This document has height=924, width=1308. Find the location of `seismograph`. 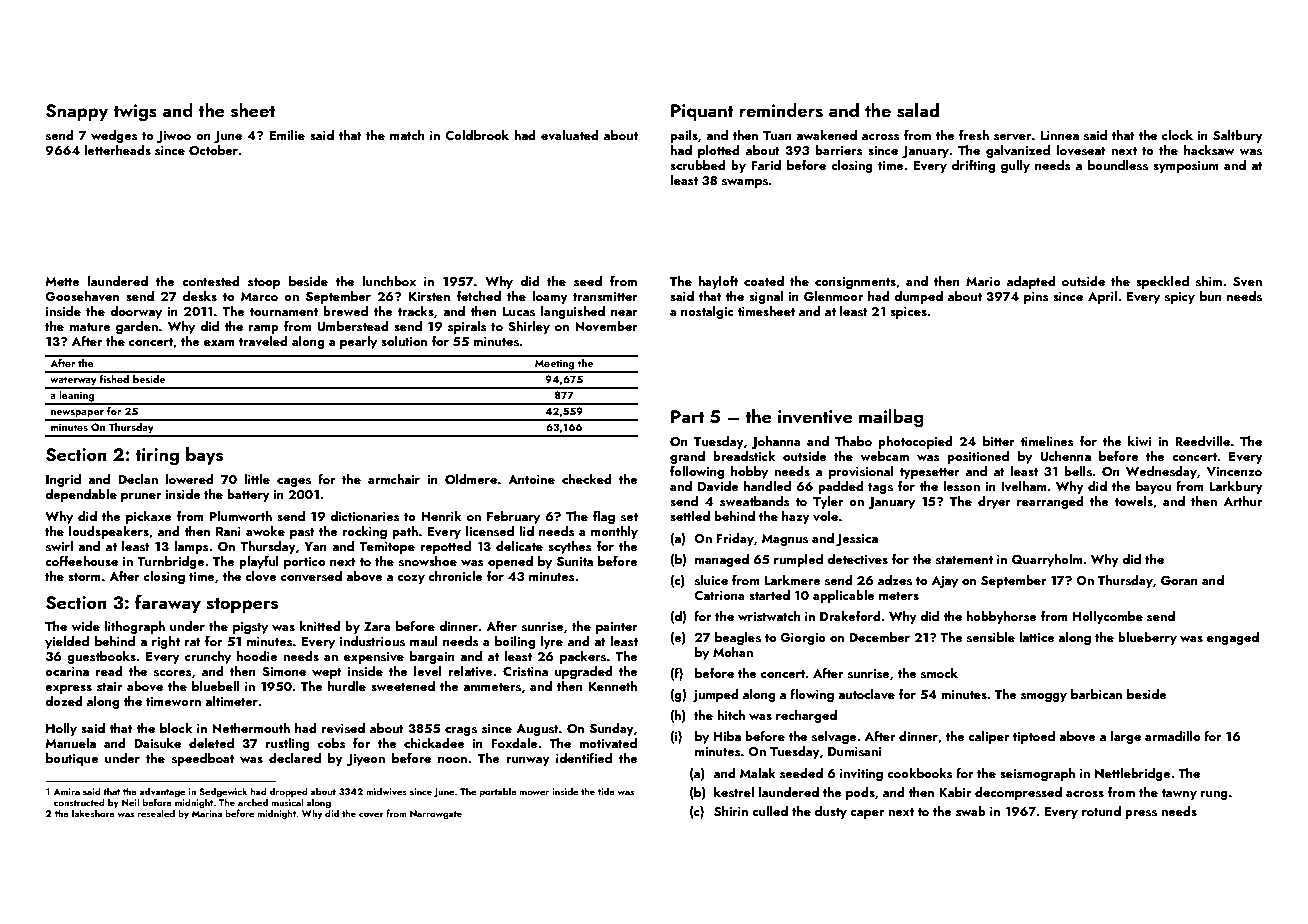

seismograph is located at coordinates (1037, 774).
